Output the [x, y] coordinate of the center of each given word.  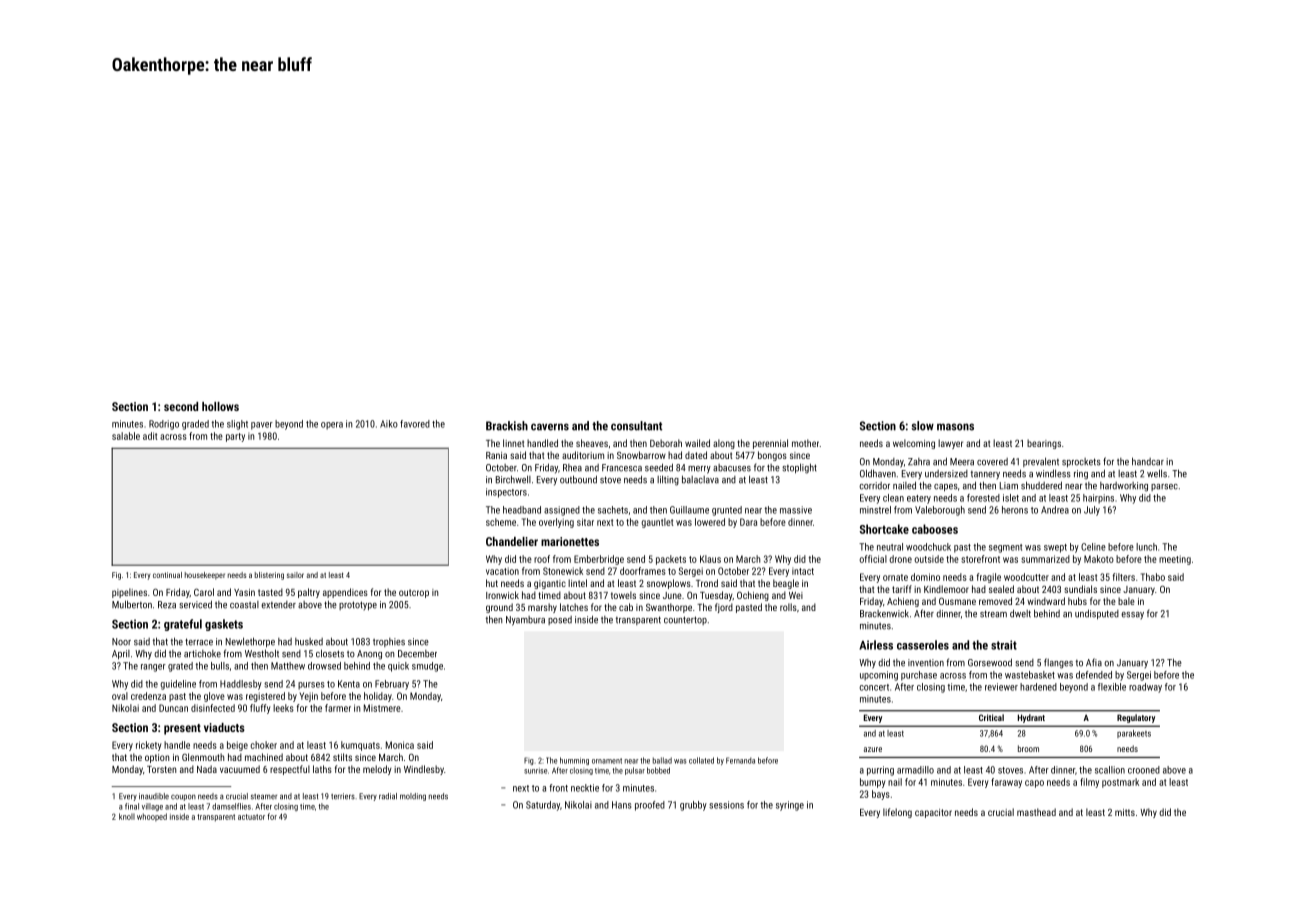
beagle [786, 584]
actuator [251, 817]
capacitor [933, 813]
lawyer [950, 444]
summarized [1045, 559]
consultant [636, 426]
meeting [1175, 560]
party [235, 437]
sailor [295, 575]
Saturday [543, 806]
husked [309, 642]
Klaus [710, 559]
